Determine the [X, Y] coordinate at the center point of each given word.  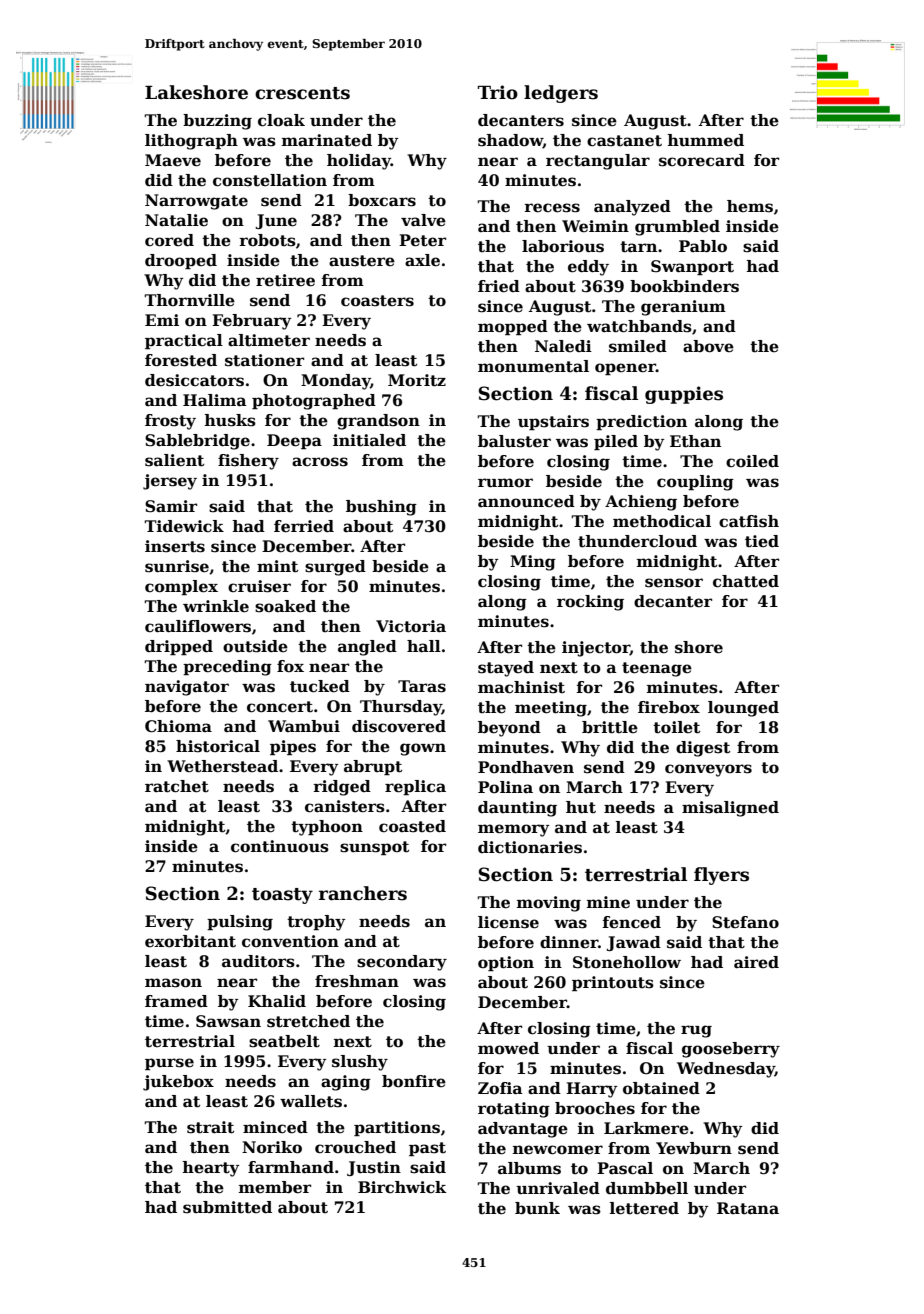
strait [210, 1127]
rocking [590, 603]
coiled [752, 461]
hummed [705, 140]
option [506, 963]
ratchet [177, 786]
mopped [513, 327]
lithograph [191, 142]
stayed [506, 669]
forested [181, 360]
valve [423, 220]
